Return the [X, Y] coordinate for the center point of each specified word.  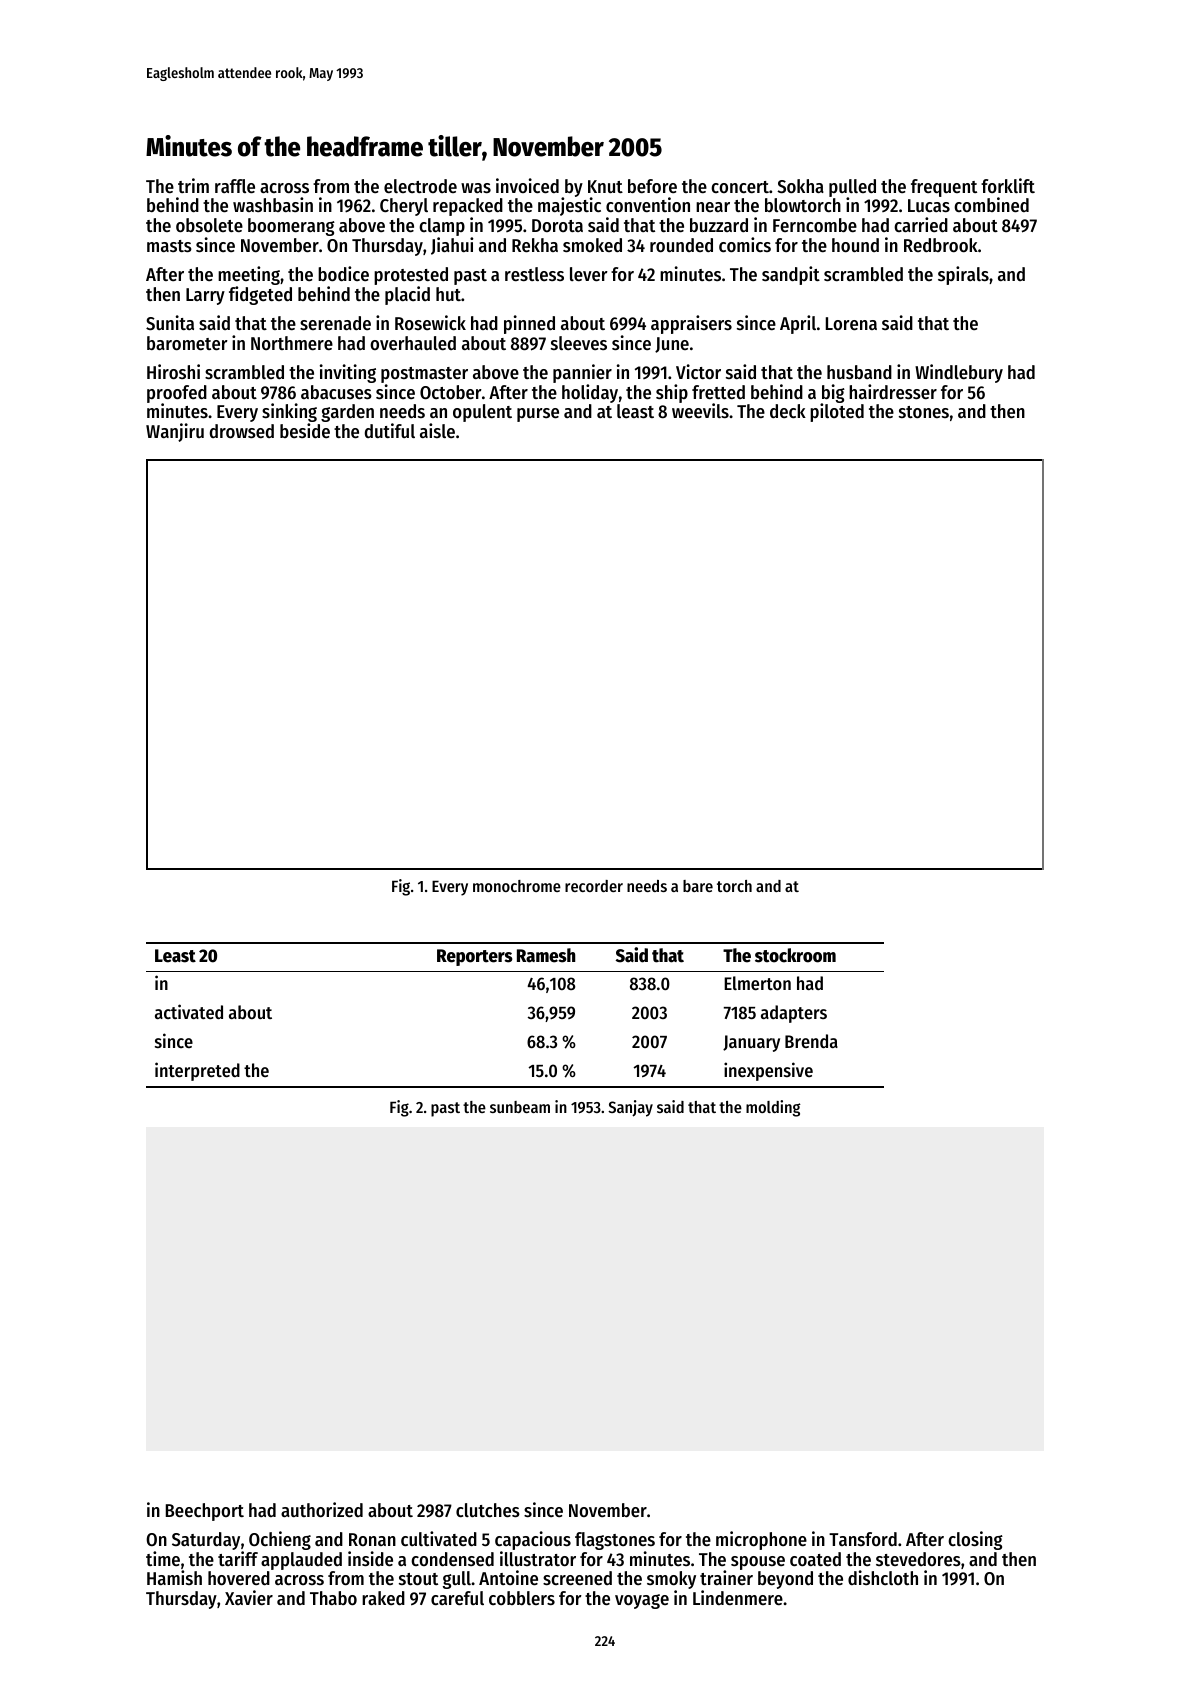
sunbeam [520, 1107]
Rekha [535, 245]
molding [773, 1108]
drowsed [242, 431]
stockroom [795, 955]
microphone [761, 1540]
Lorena [851, 323]
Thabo [333, 1598]
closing [975, 1540]
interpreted [197, 1071]
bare [698, 886]
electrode [420, 186]
